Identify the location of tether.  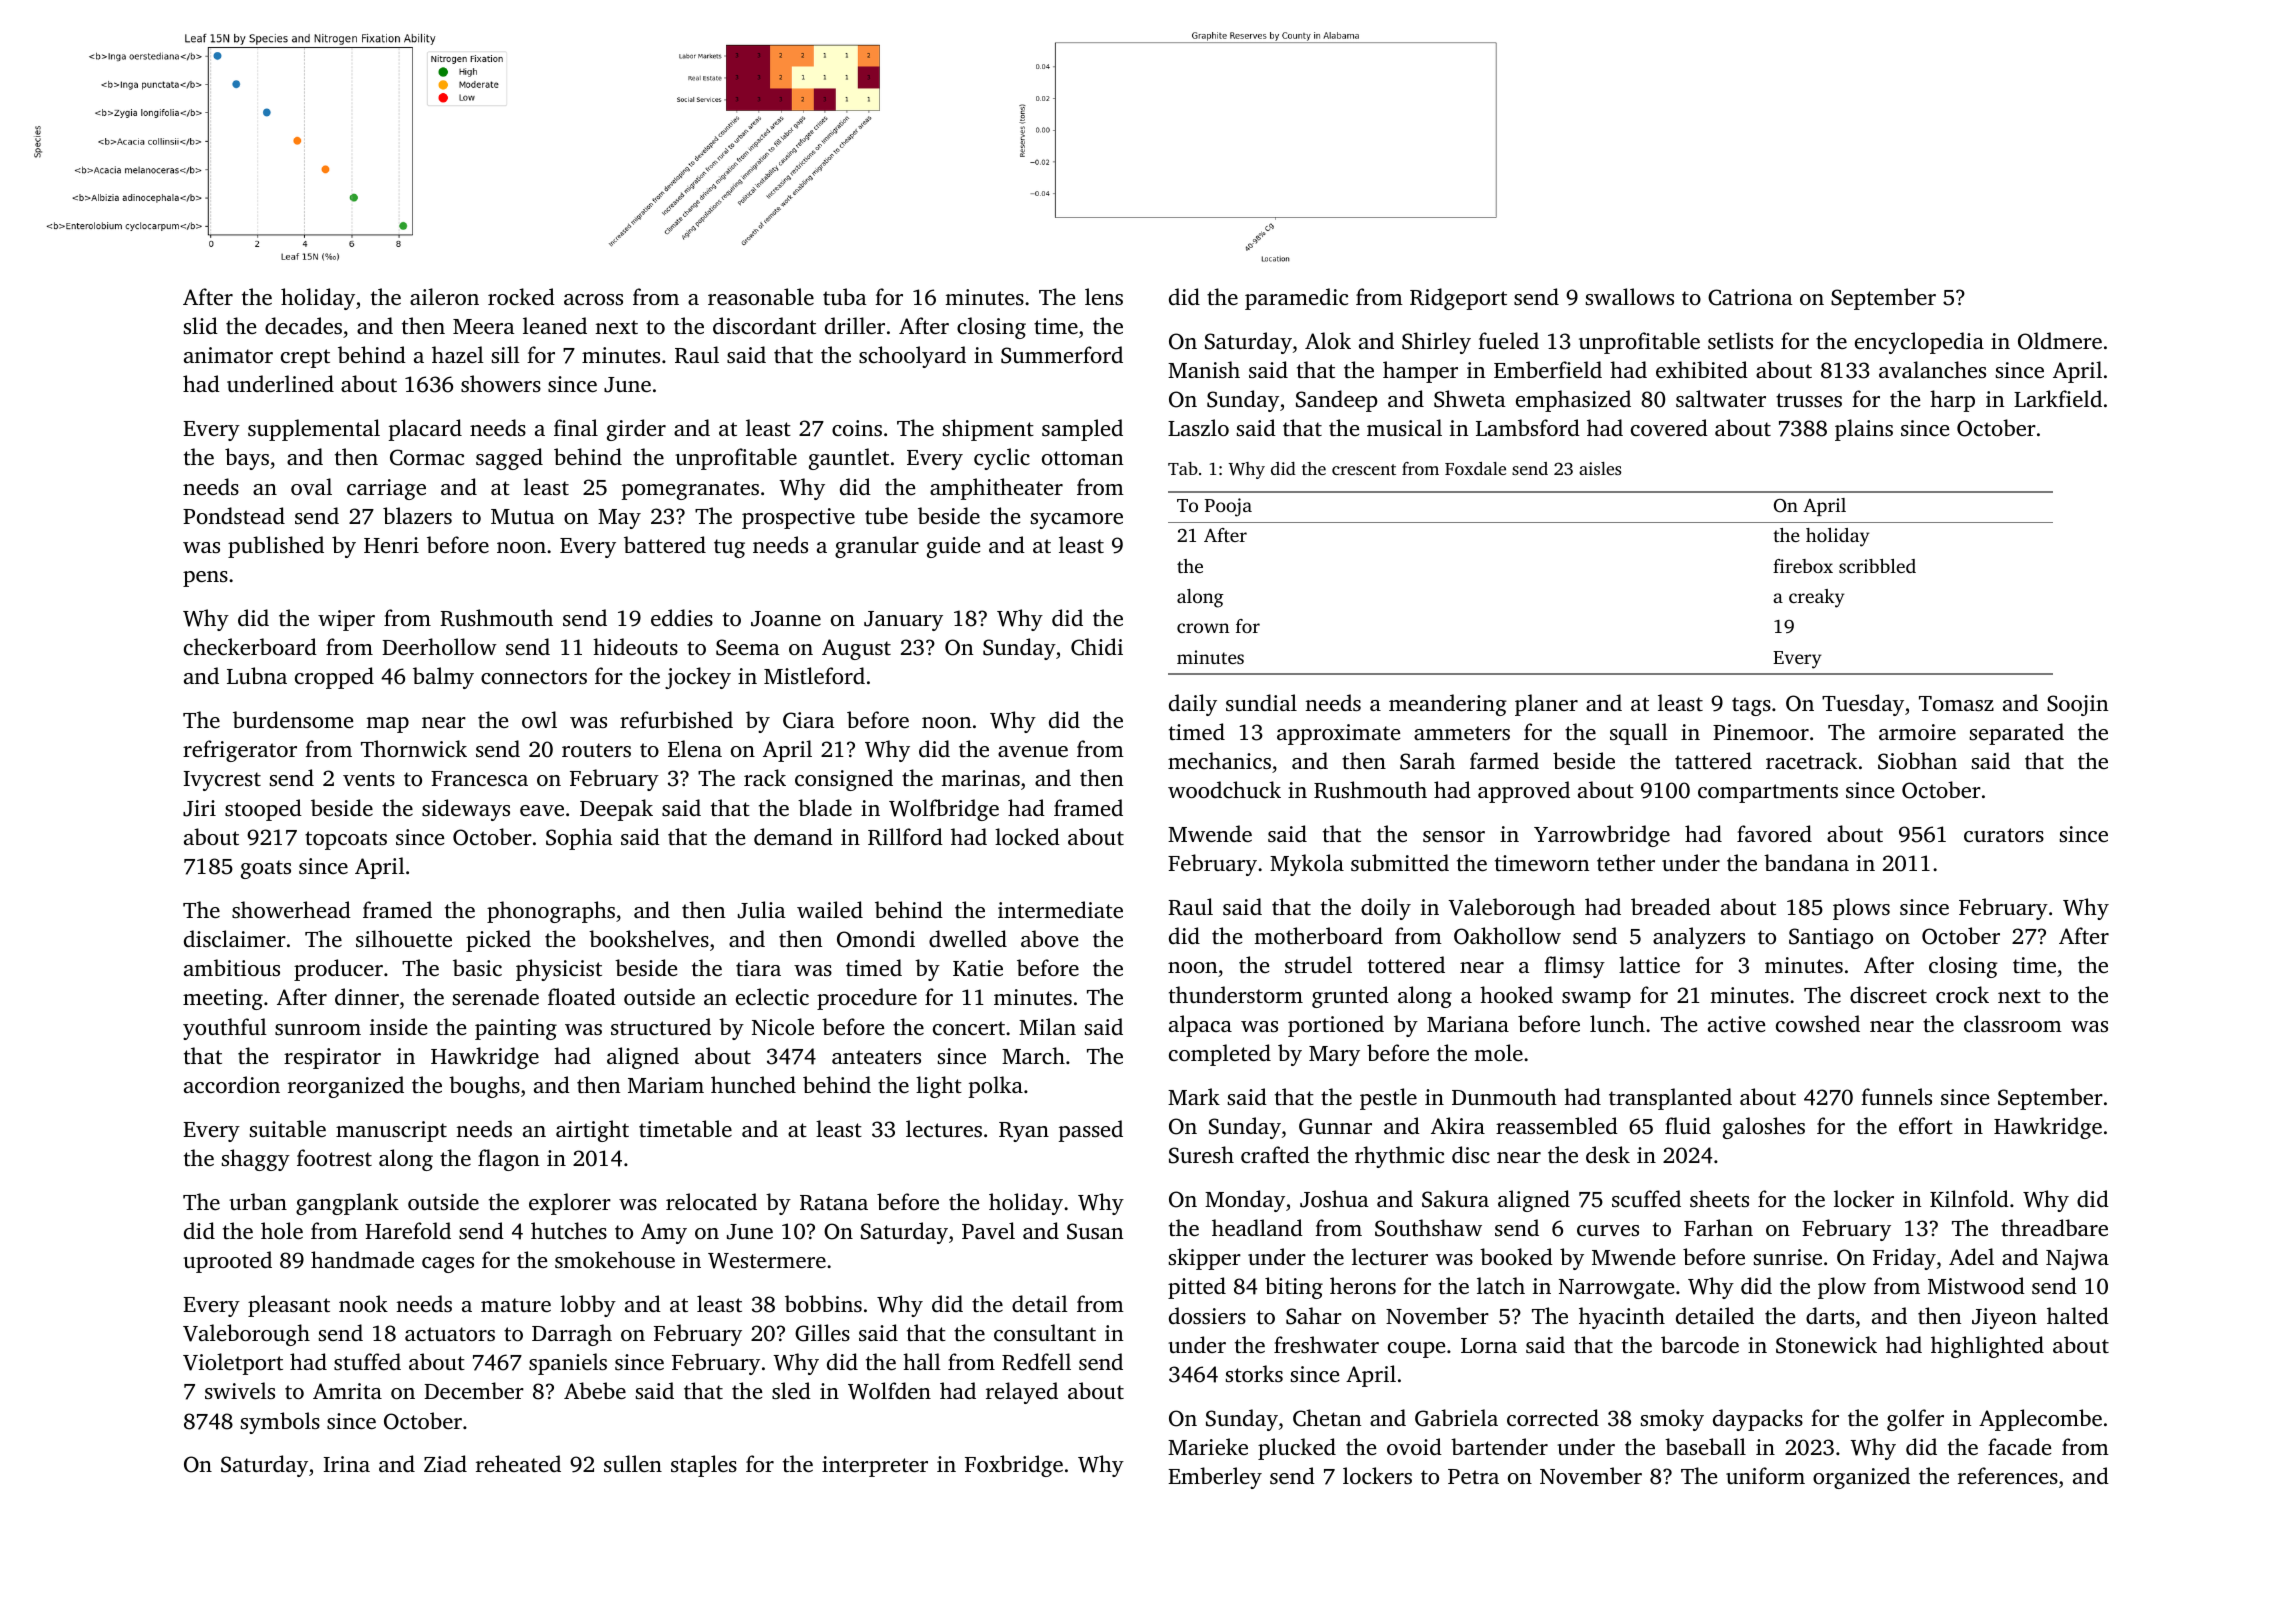
(1626, 862).
